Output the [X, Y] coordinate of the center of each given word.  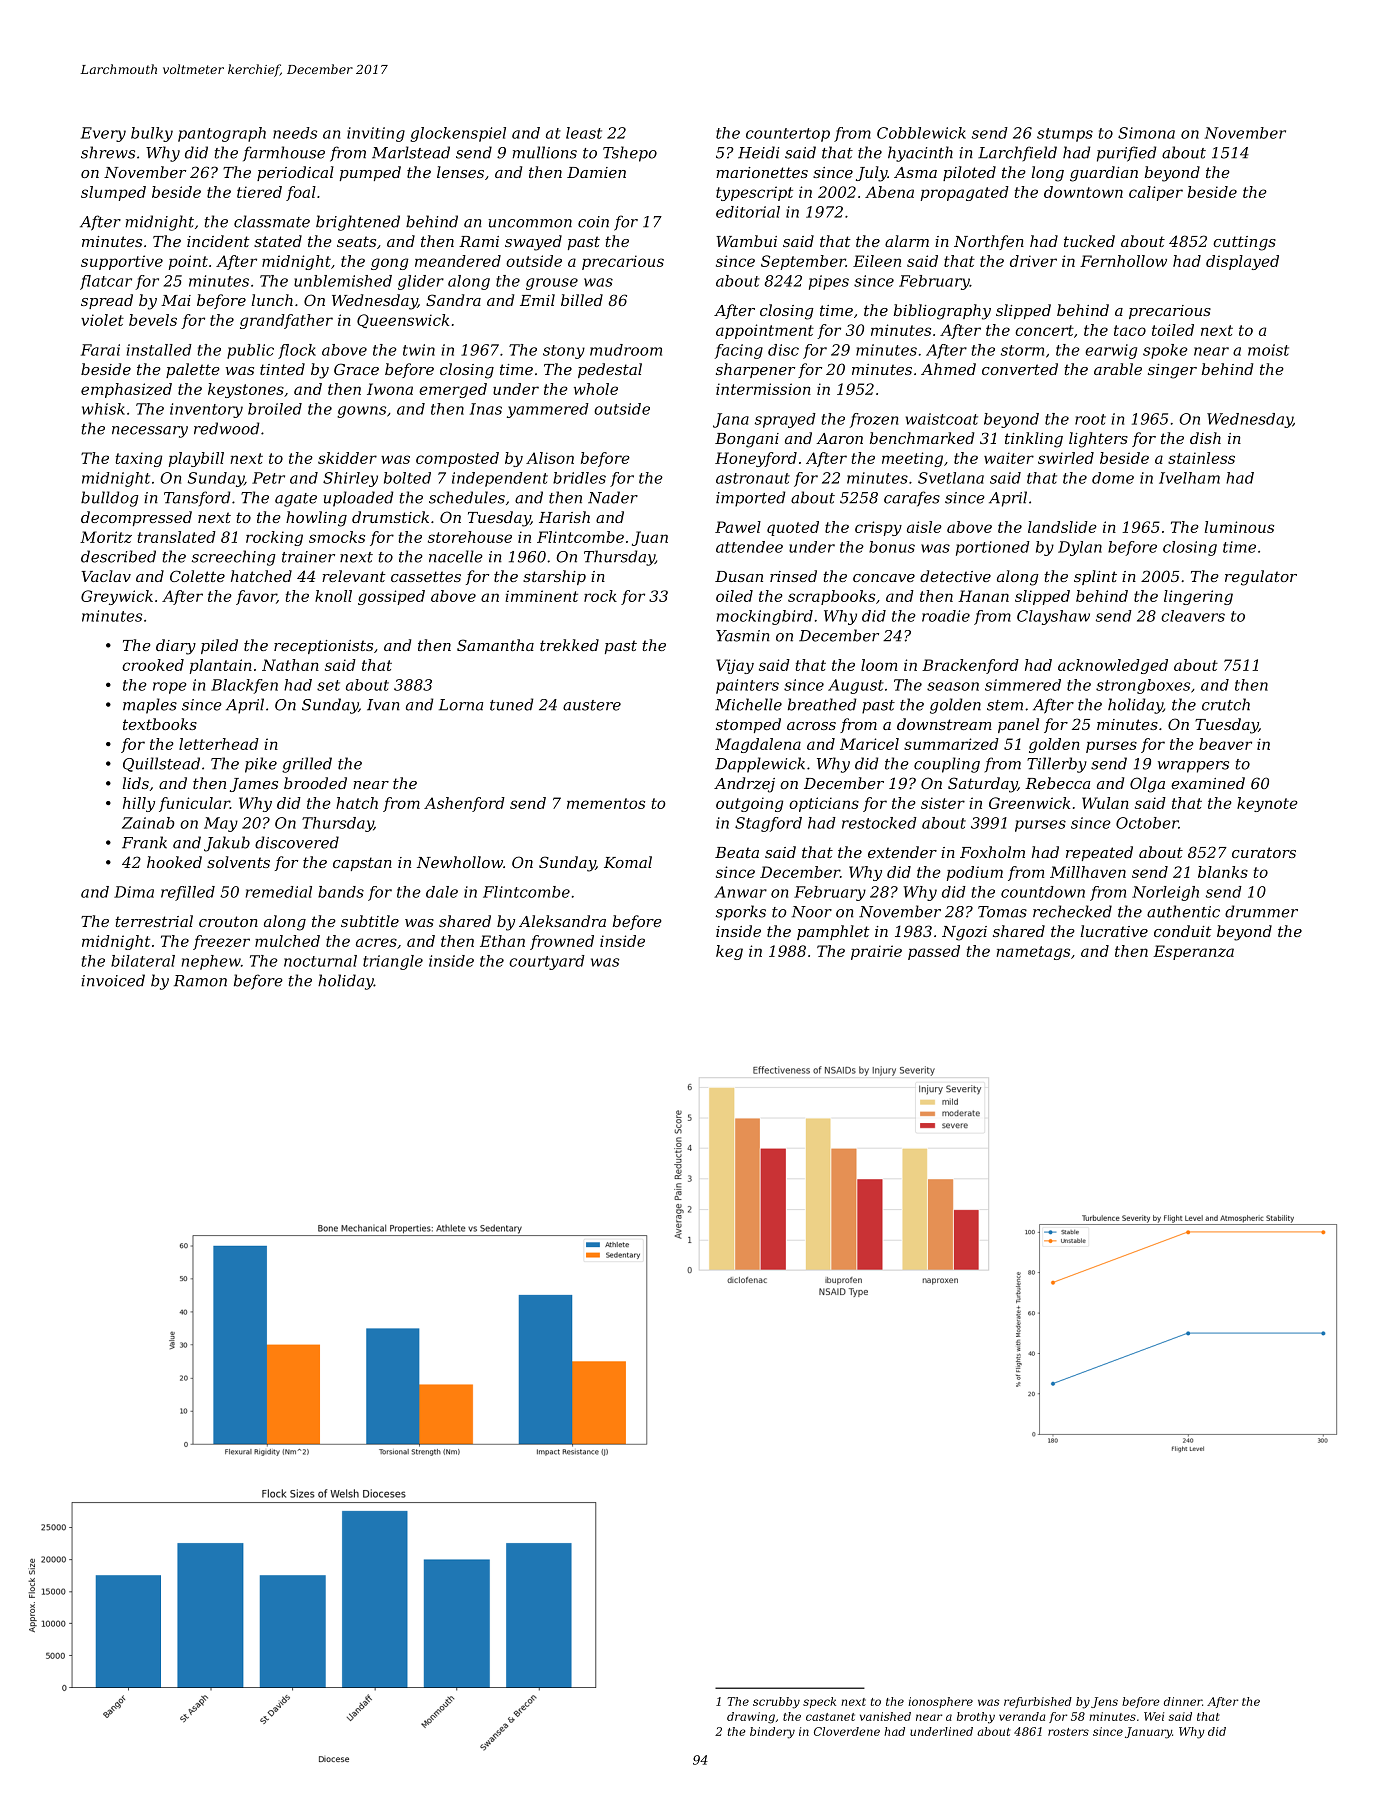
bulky [152, 134]
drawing [751, 1718]
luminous [1239, 527]
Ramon [200, 981]
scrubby [776, 1703]
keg [729, 952]
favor [256, 597]
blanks [1223, 872]
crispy [878, 528]
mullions [544, 152]
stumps [1065, 135]
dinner [1183, 1701]
